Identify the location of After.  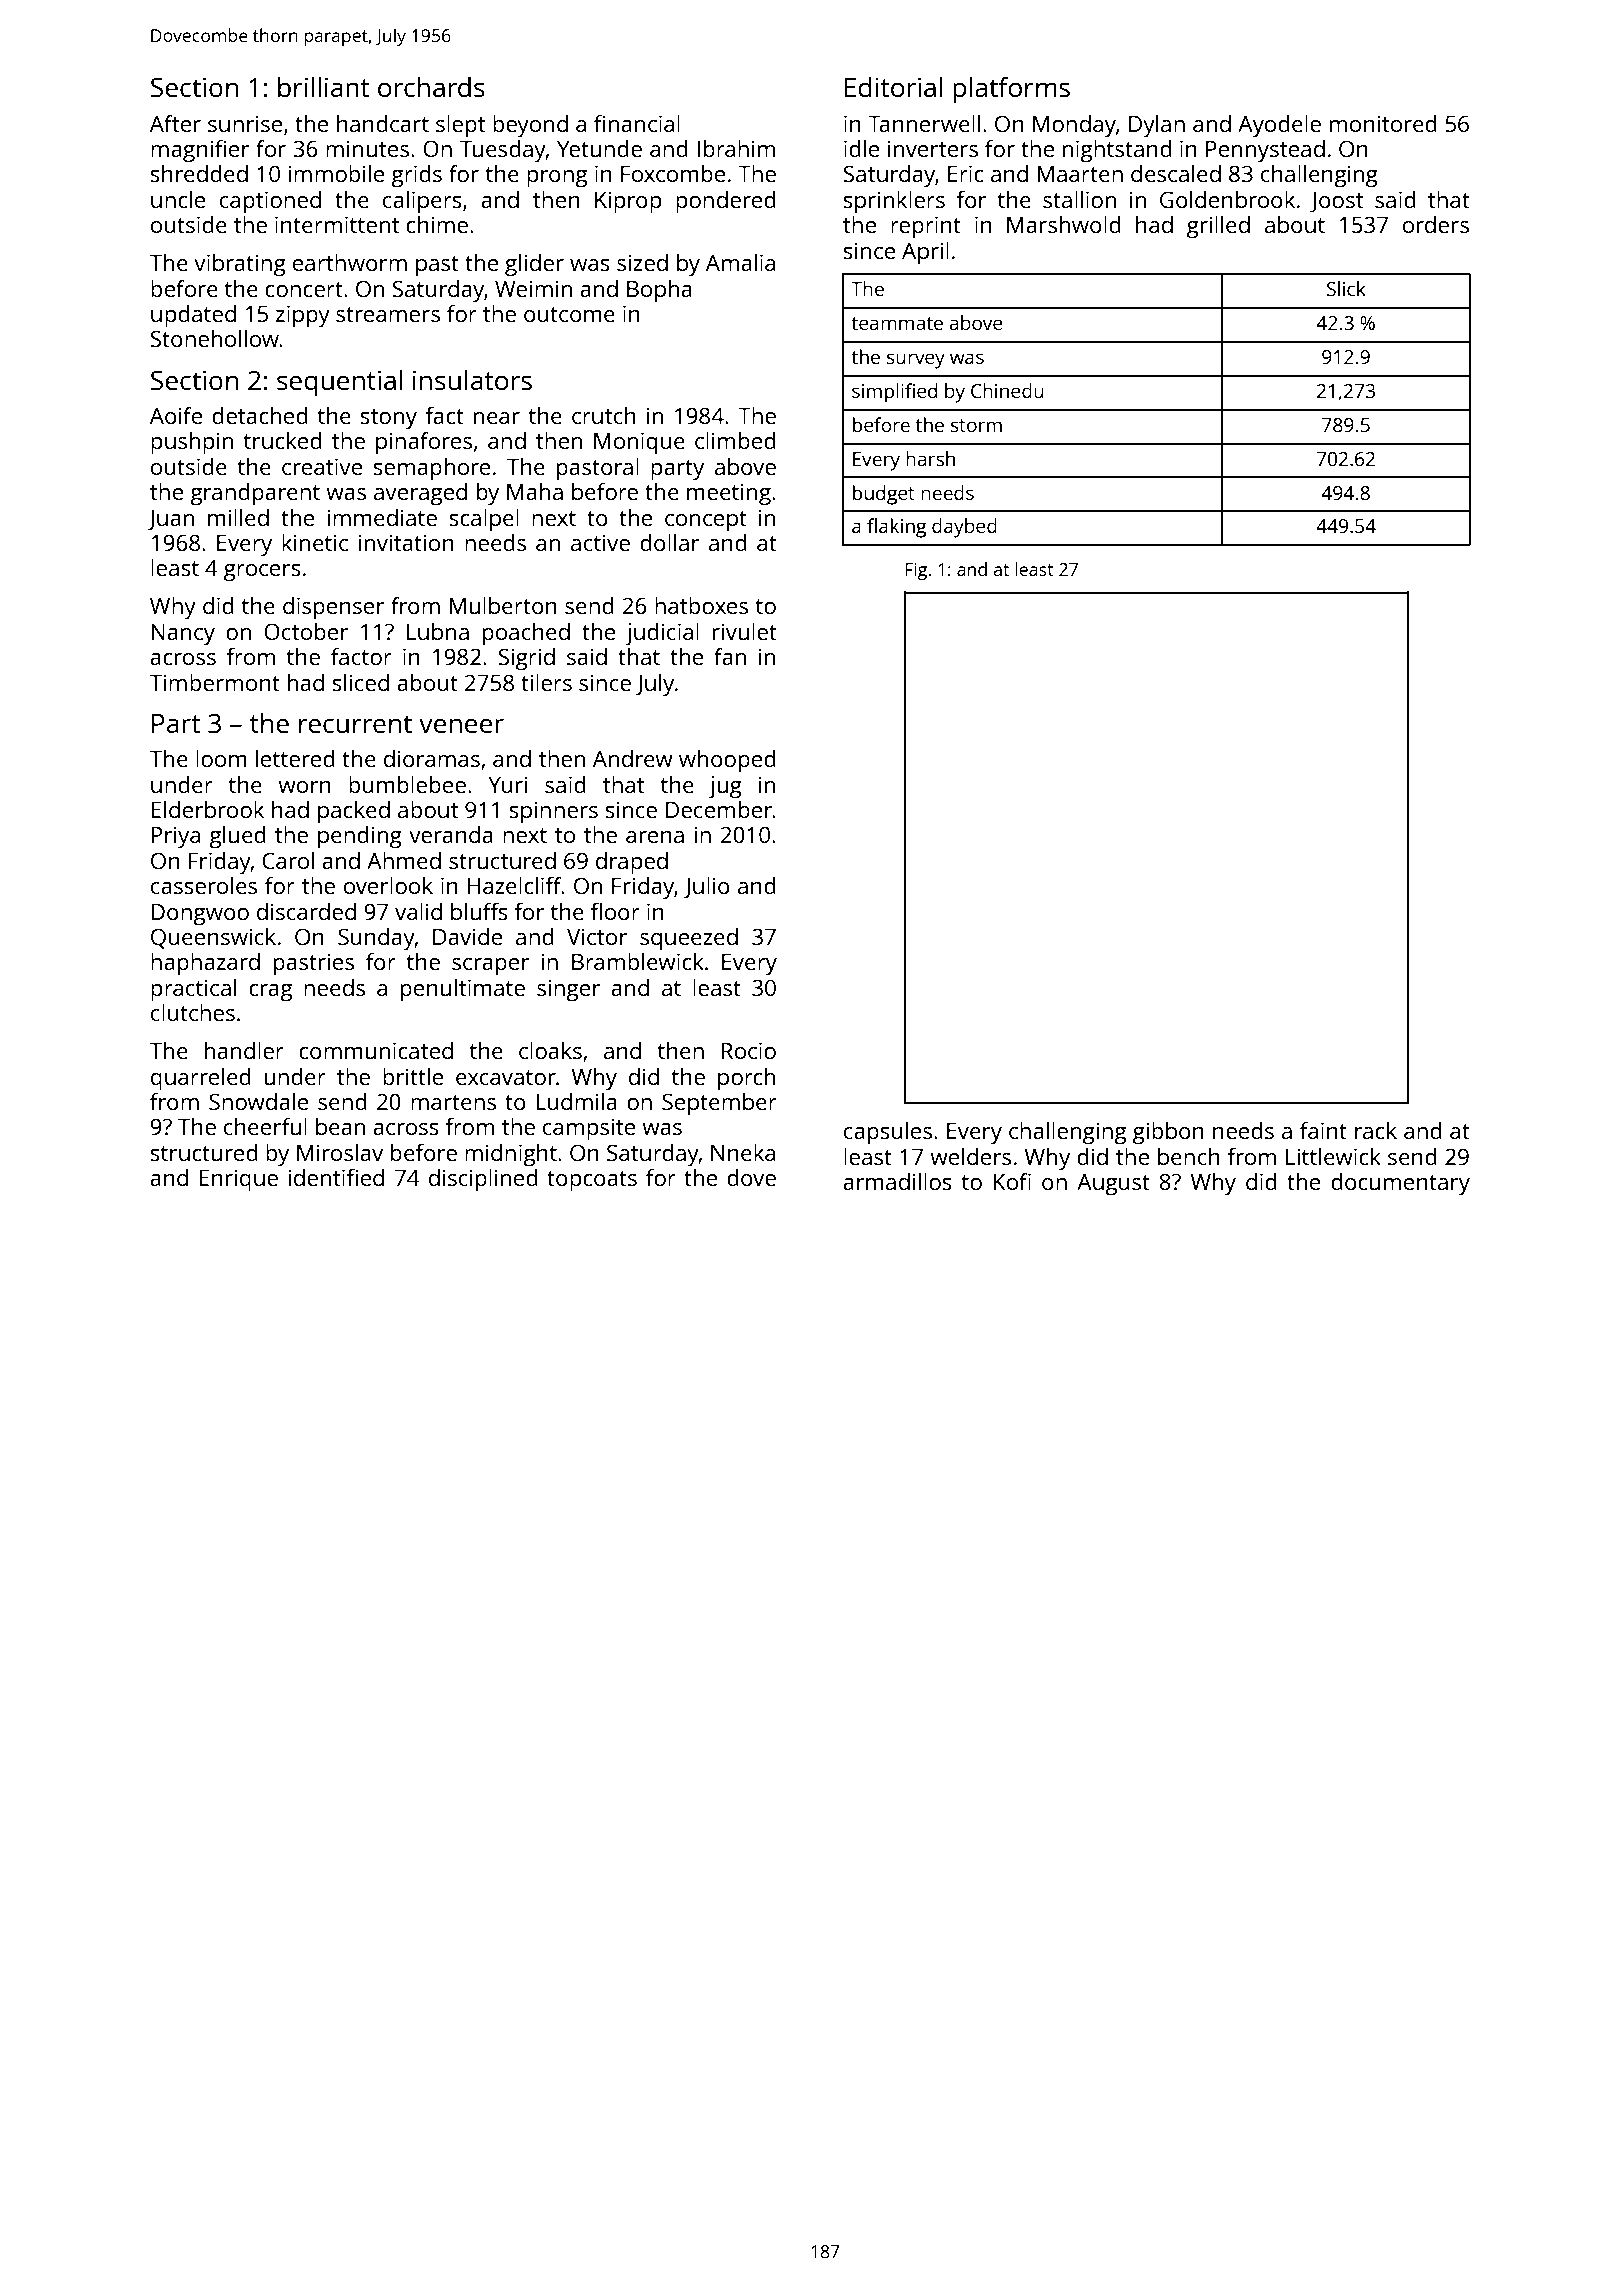
(175, 123).
